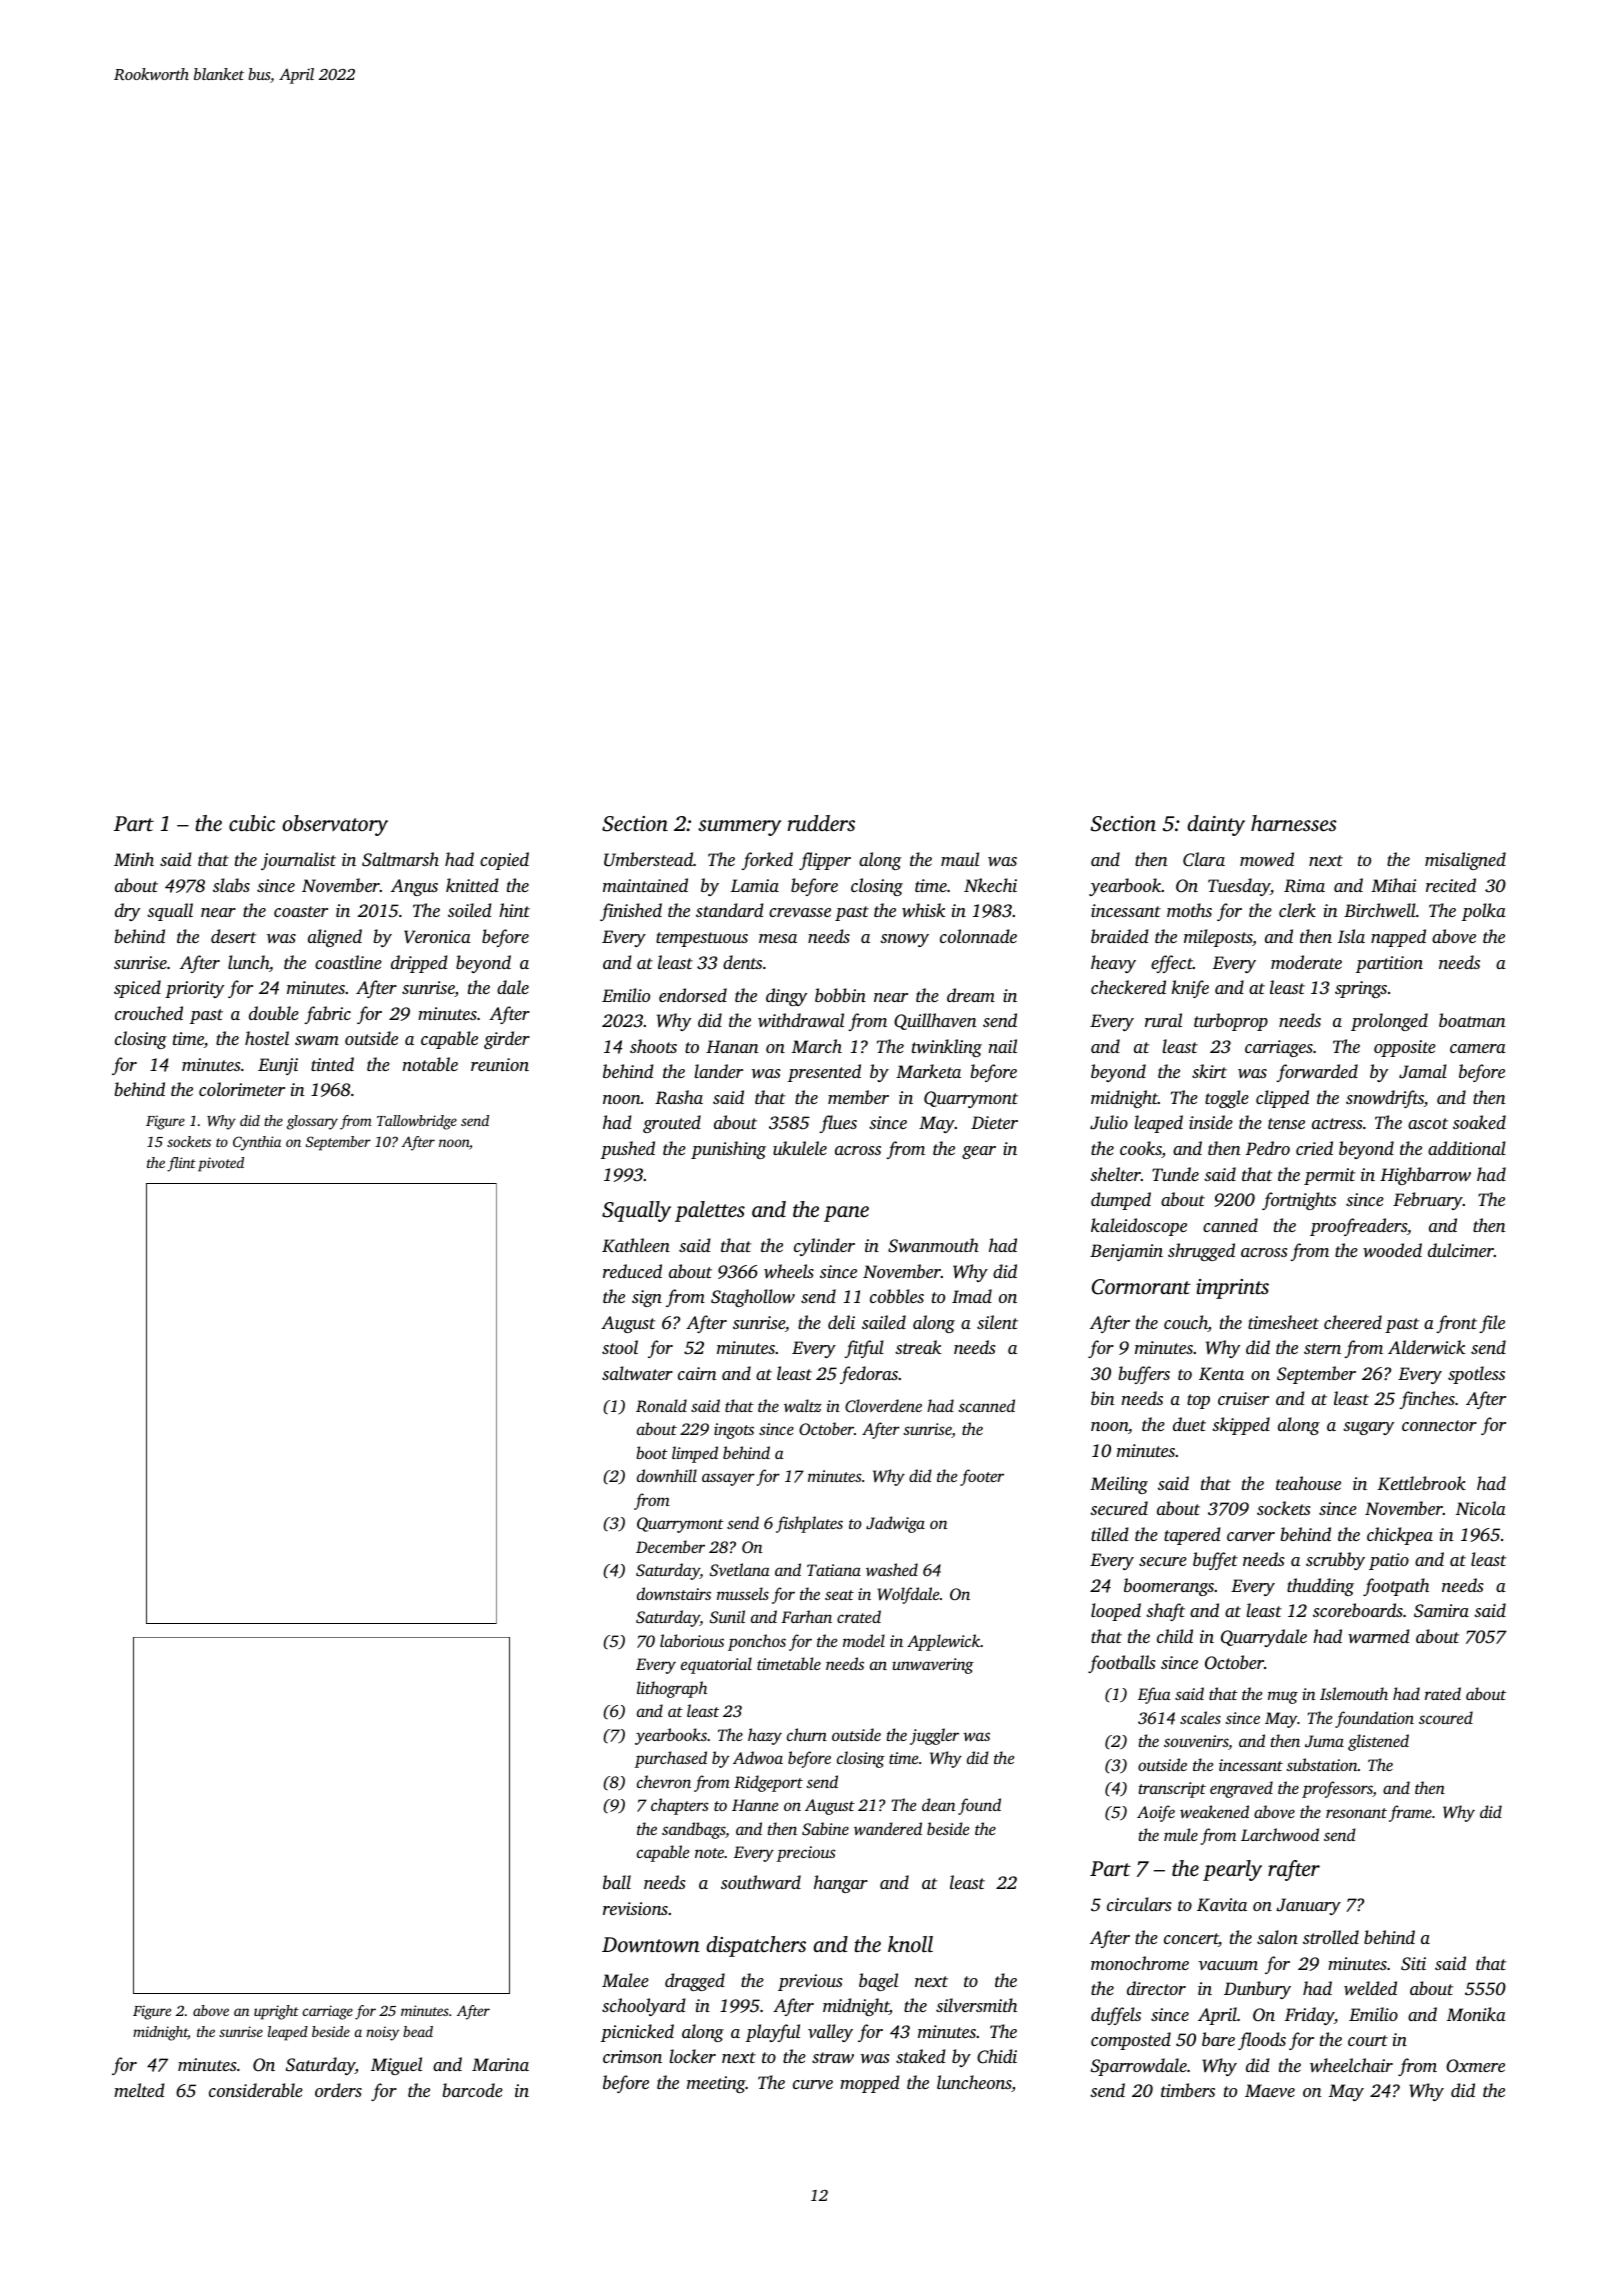 This screenshot has width=1620, height=2292. I want to click on sign, so click(647, 1298).
